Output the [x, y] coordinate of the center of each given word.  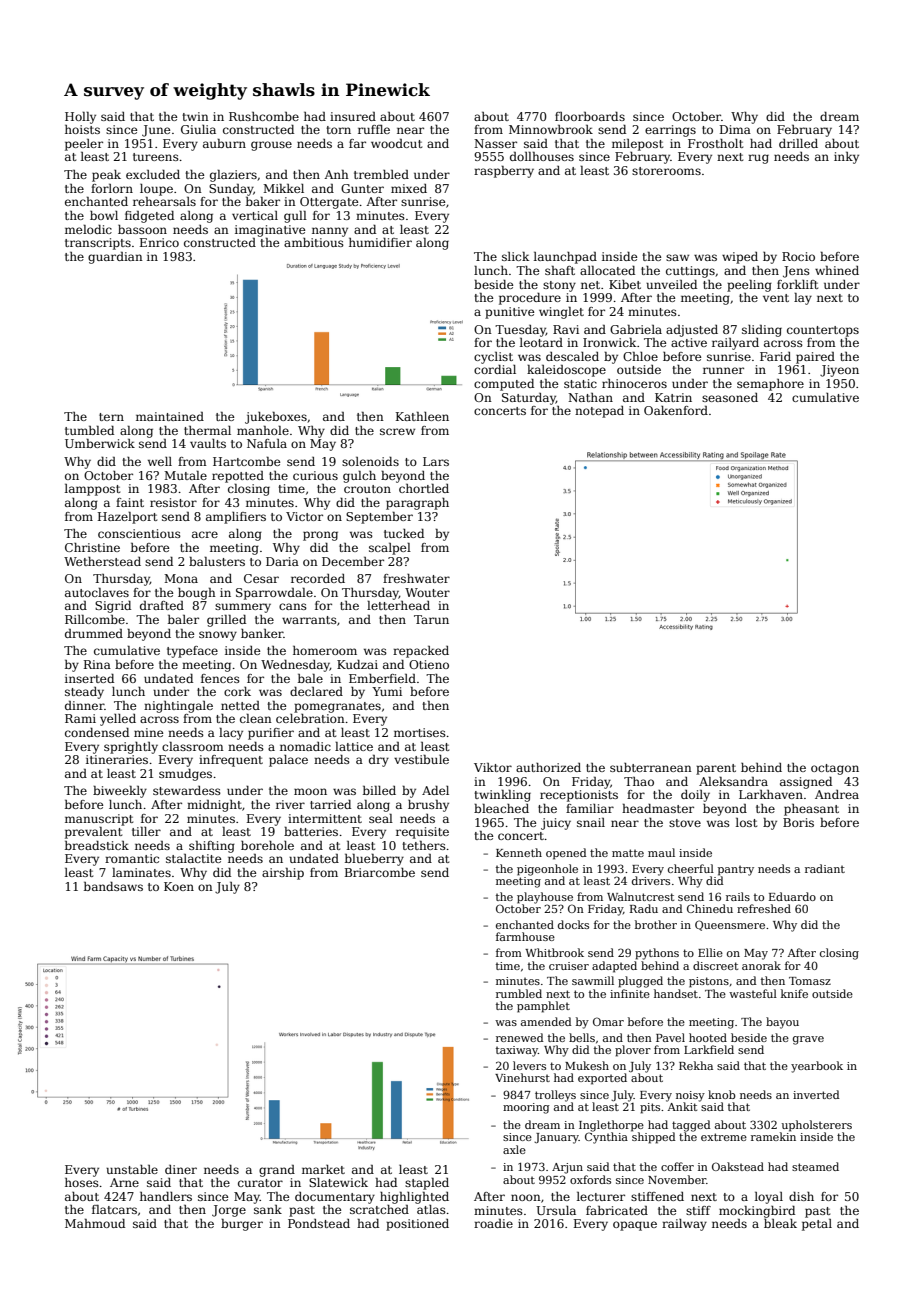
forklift [797, 284]
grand [277, 1171]
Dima [735, 129]
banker [262, 633]
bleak [780, 1223]
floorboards [590, 116]
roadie [493, 1223]
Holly [80, 118]
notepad [599, 412]
